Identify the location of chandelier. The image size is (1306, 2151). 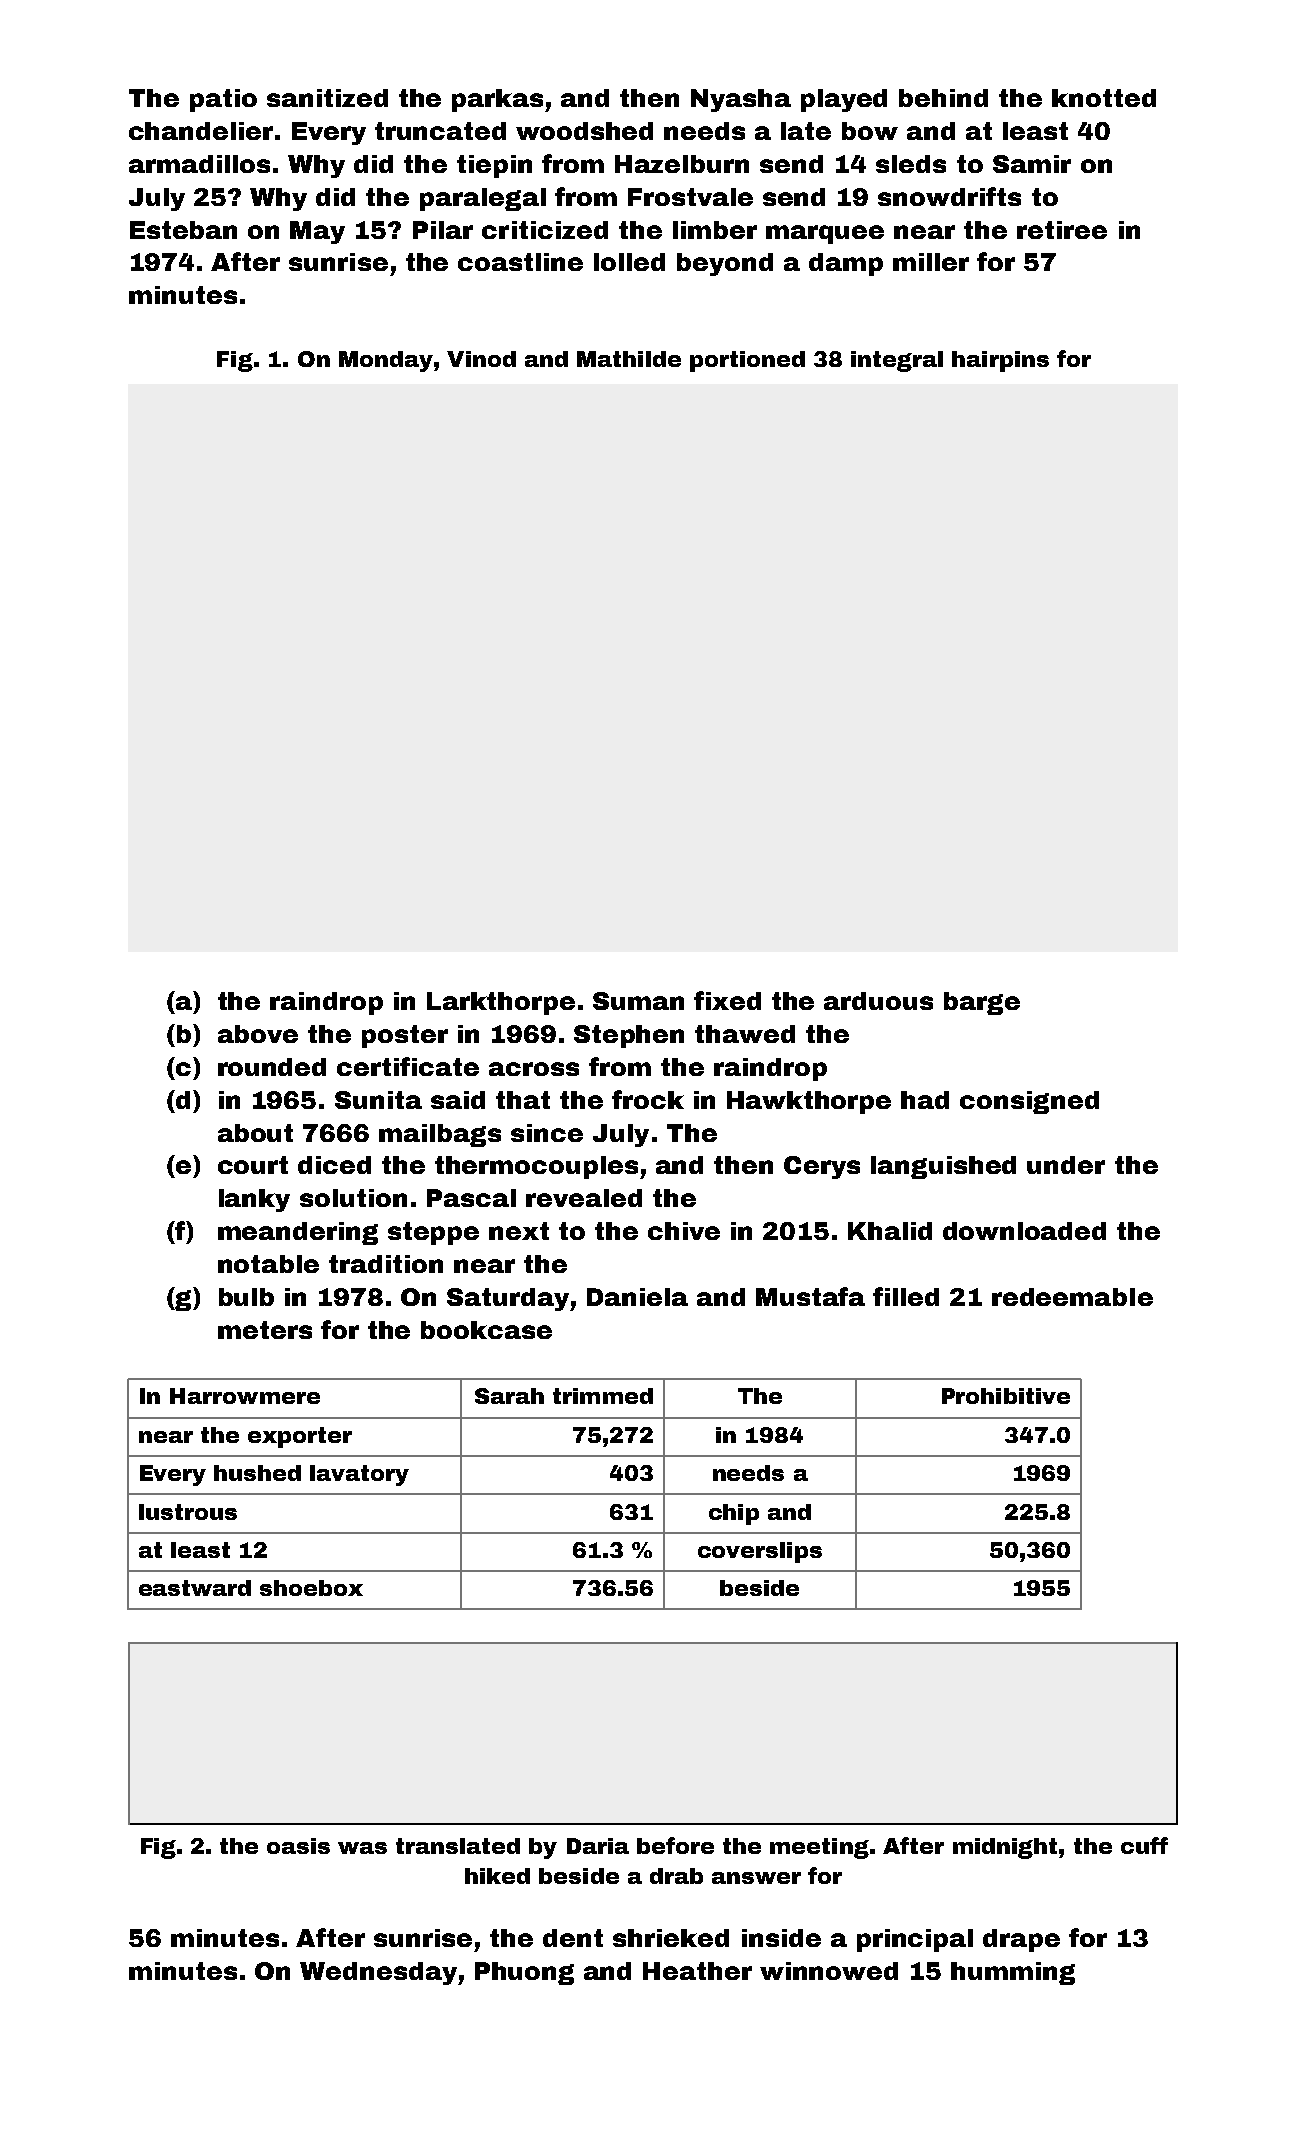
(201, 131).
